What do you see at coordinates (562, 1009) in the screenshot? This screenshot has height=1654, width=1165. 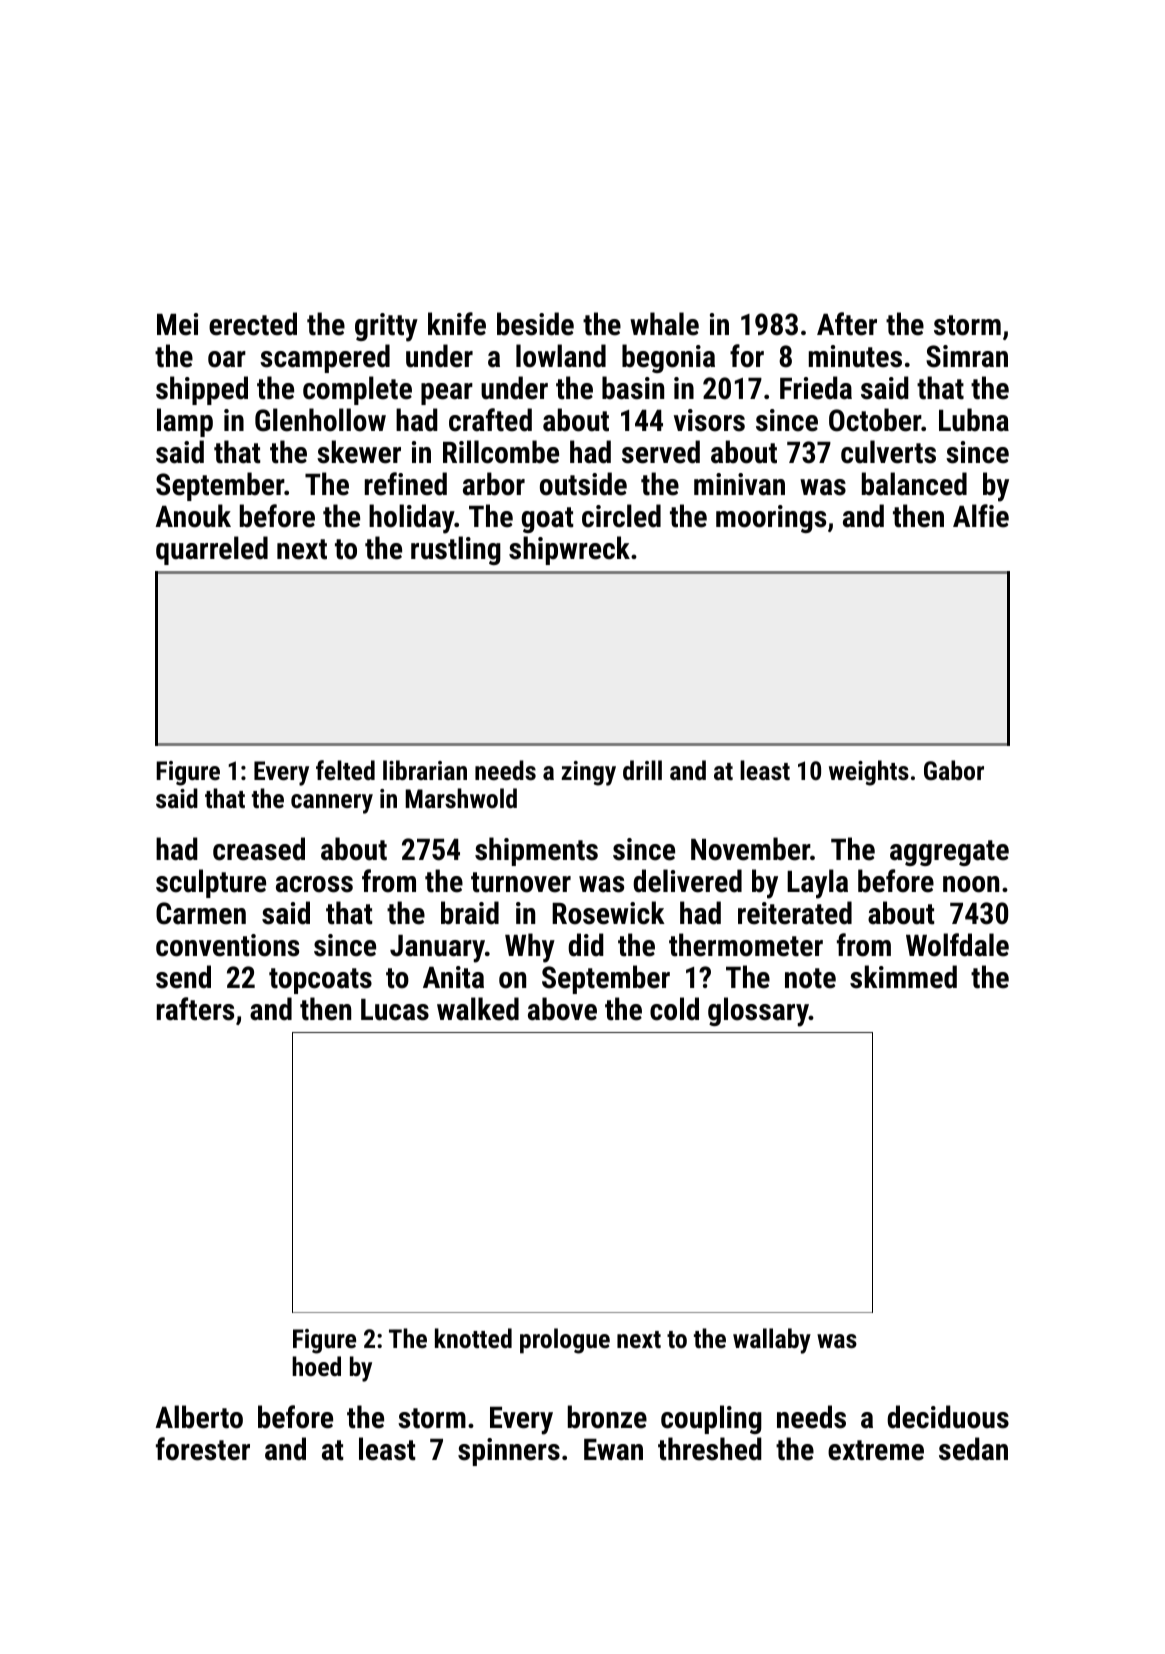 I see `above` at bounding box center [562, 1009].
